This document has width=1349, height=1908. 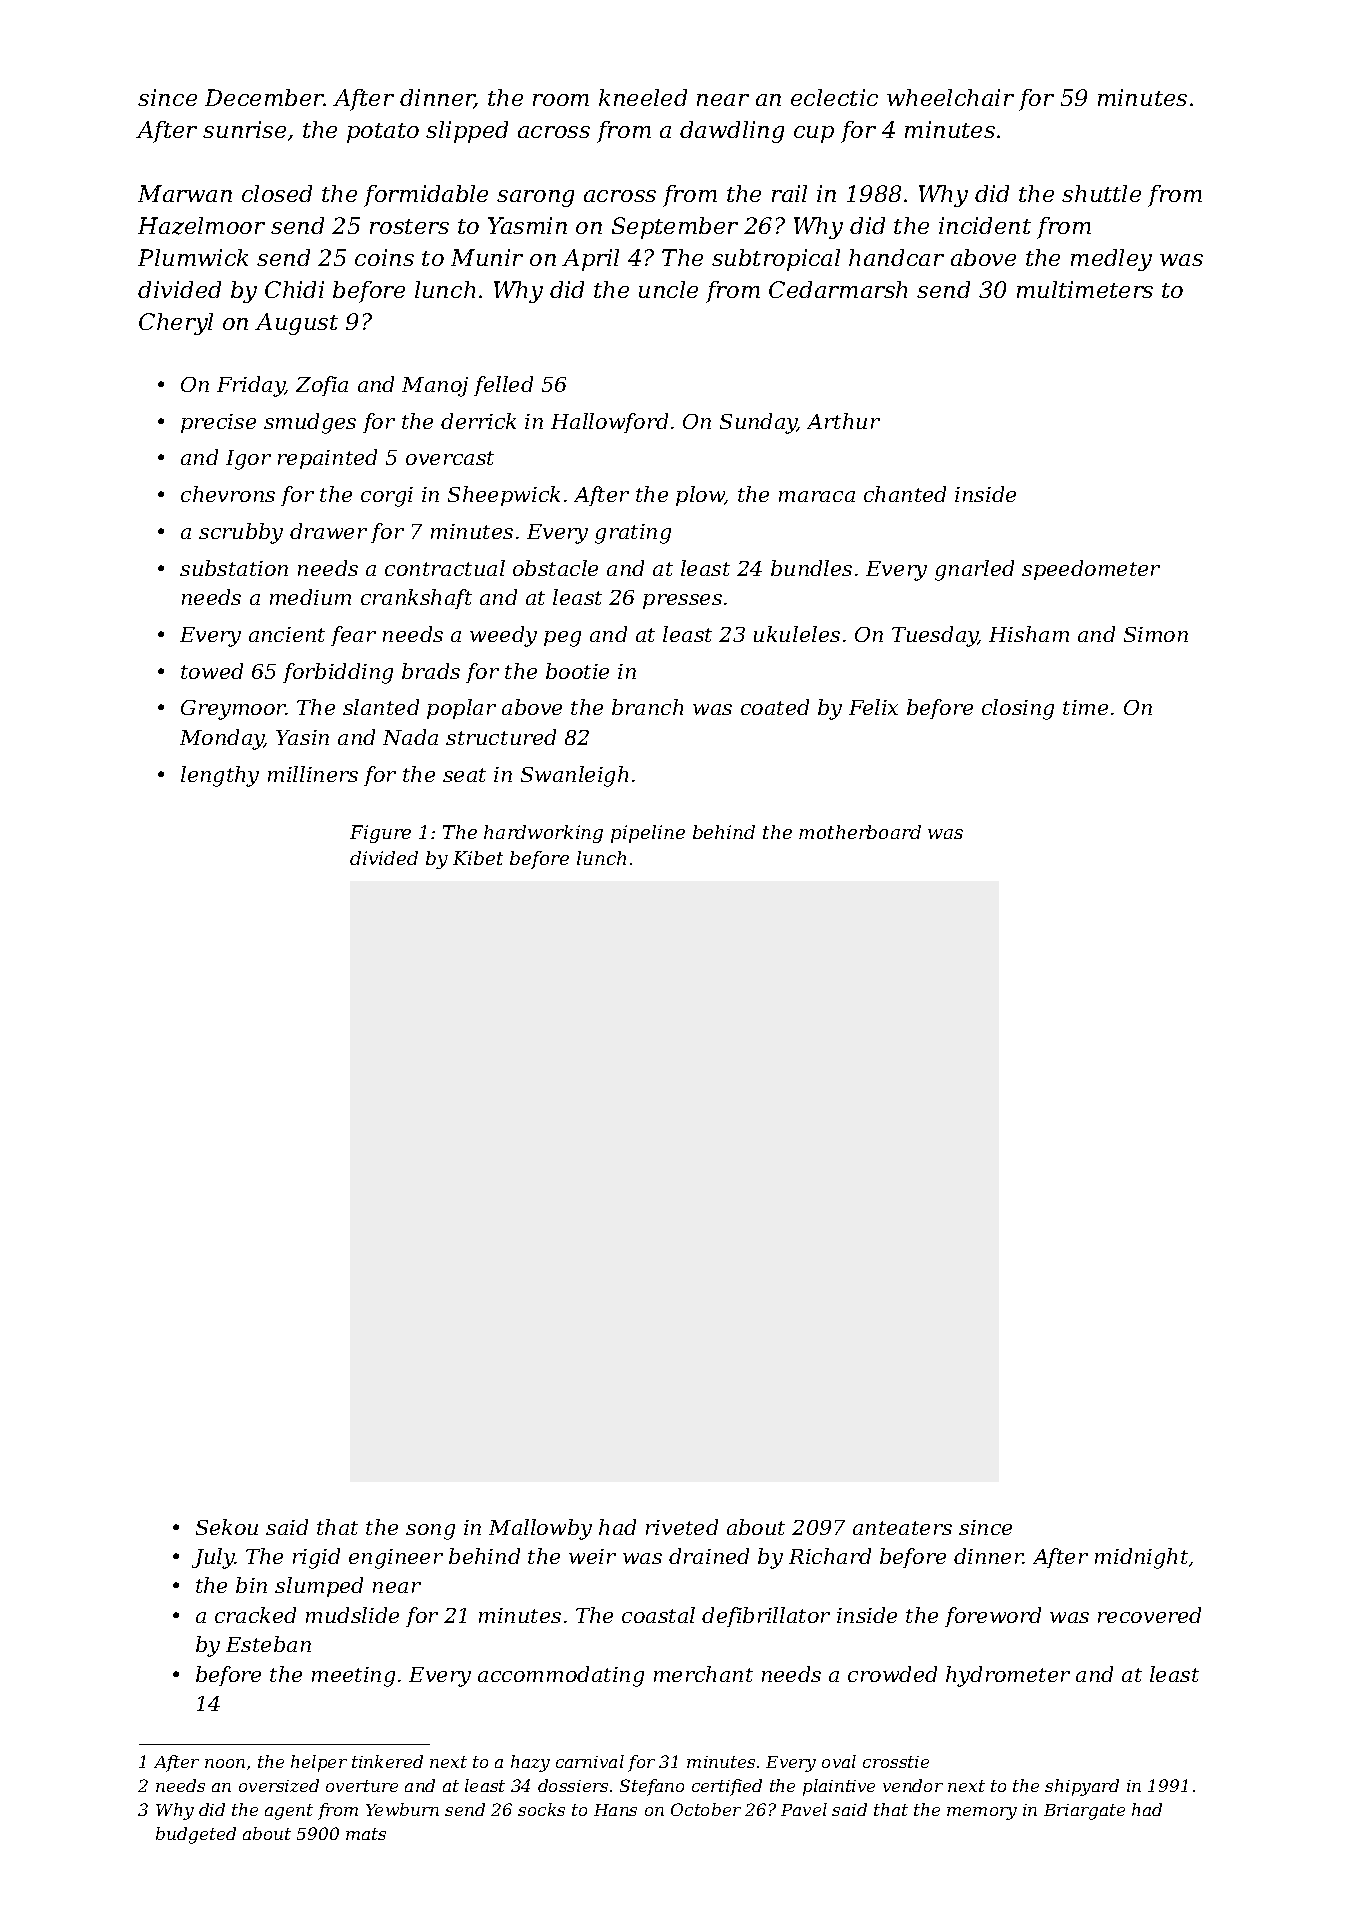 What do you see at coordinates (950, 97) in the document?
I see `wheelchair` at bounding box center [950, 97].
